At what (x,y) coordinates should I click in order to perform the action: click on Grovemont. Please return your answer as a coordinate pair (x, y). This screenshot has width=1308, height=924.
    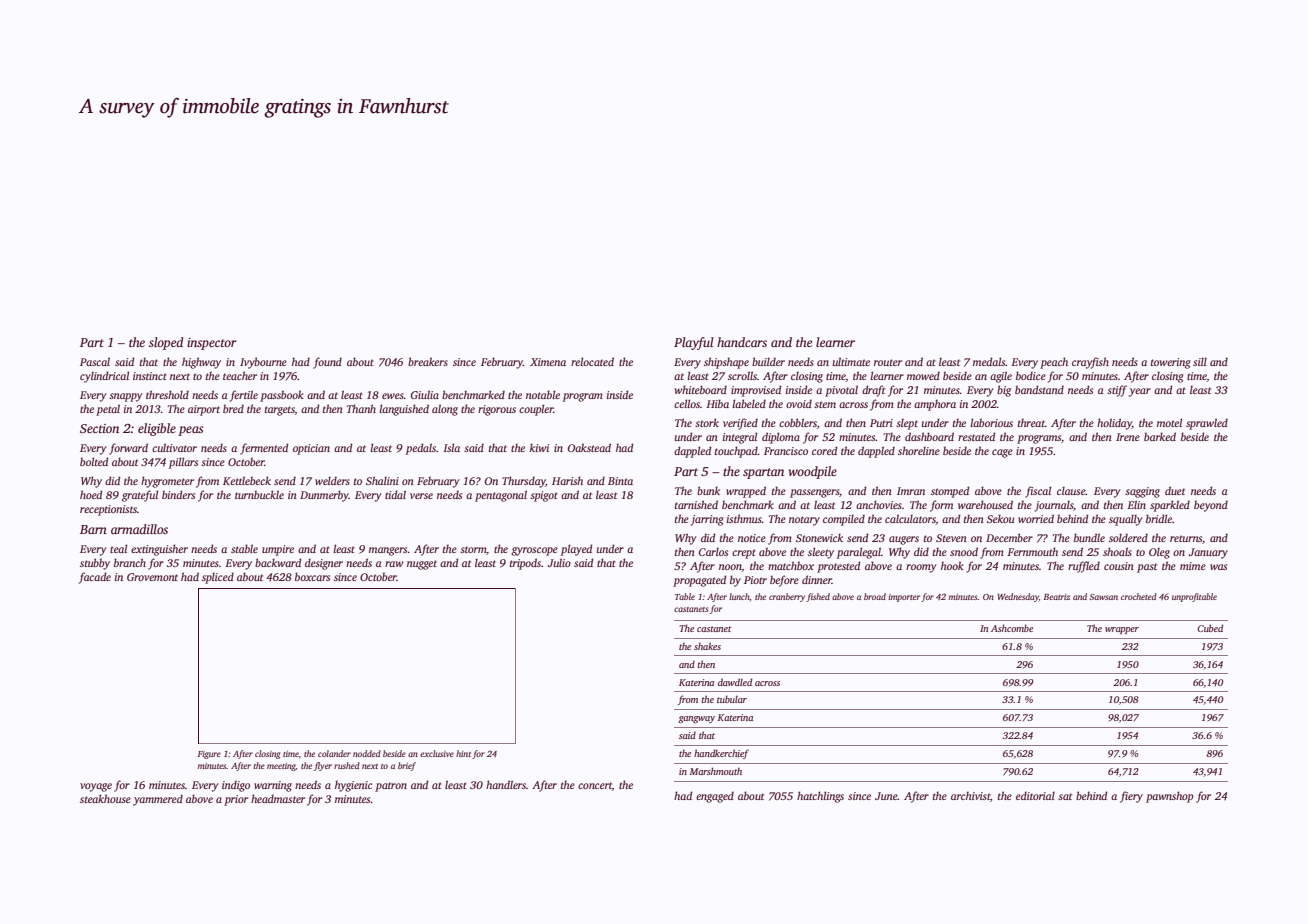
    Looking at the image, I should click on (152, 577).
